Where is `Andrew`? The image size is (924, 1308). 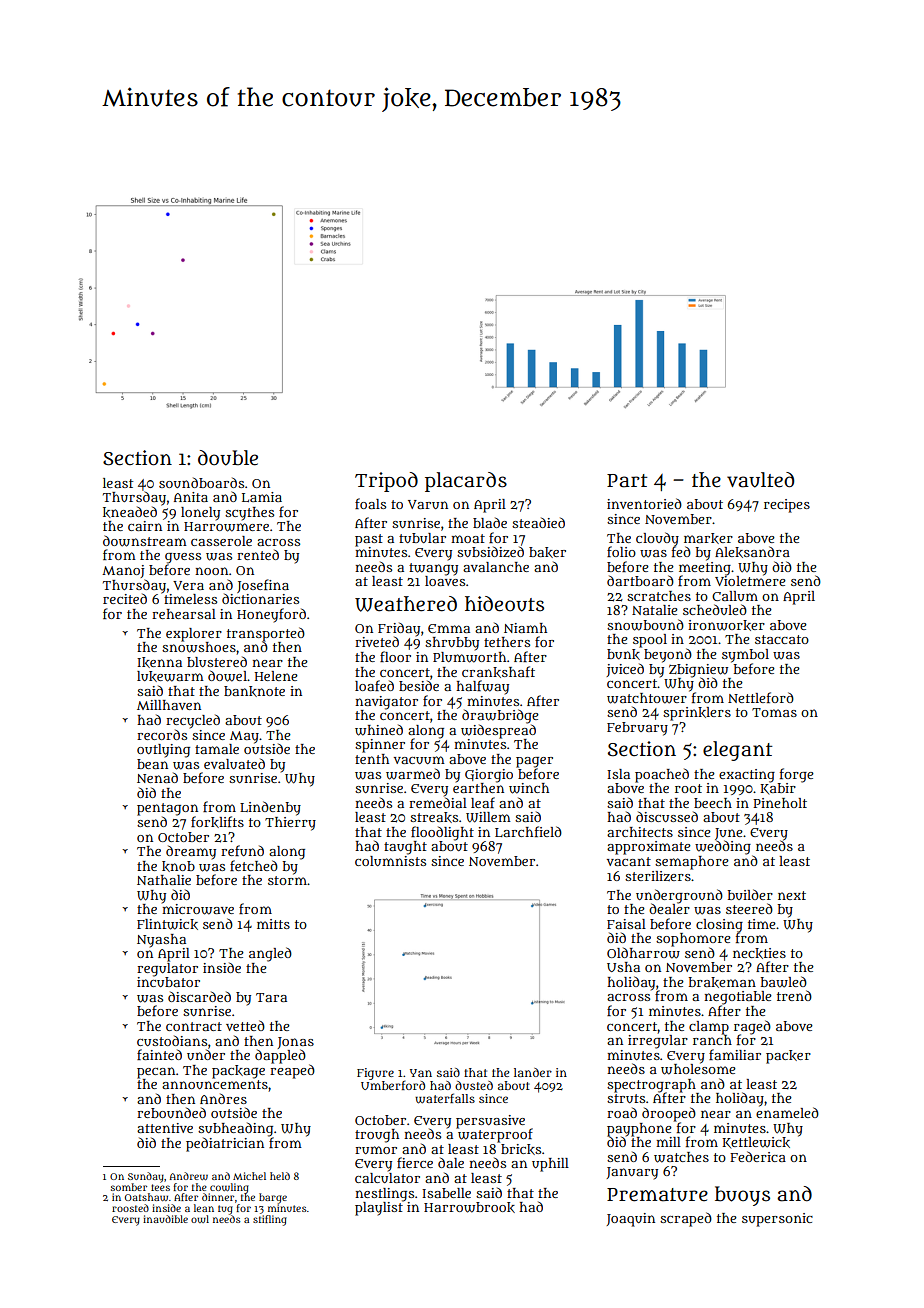 Andrew is located at coordinates (189, 1176).
